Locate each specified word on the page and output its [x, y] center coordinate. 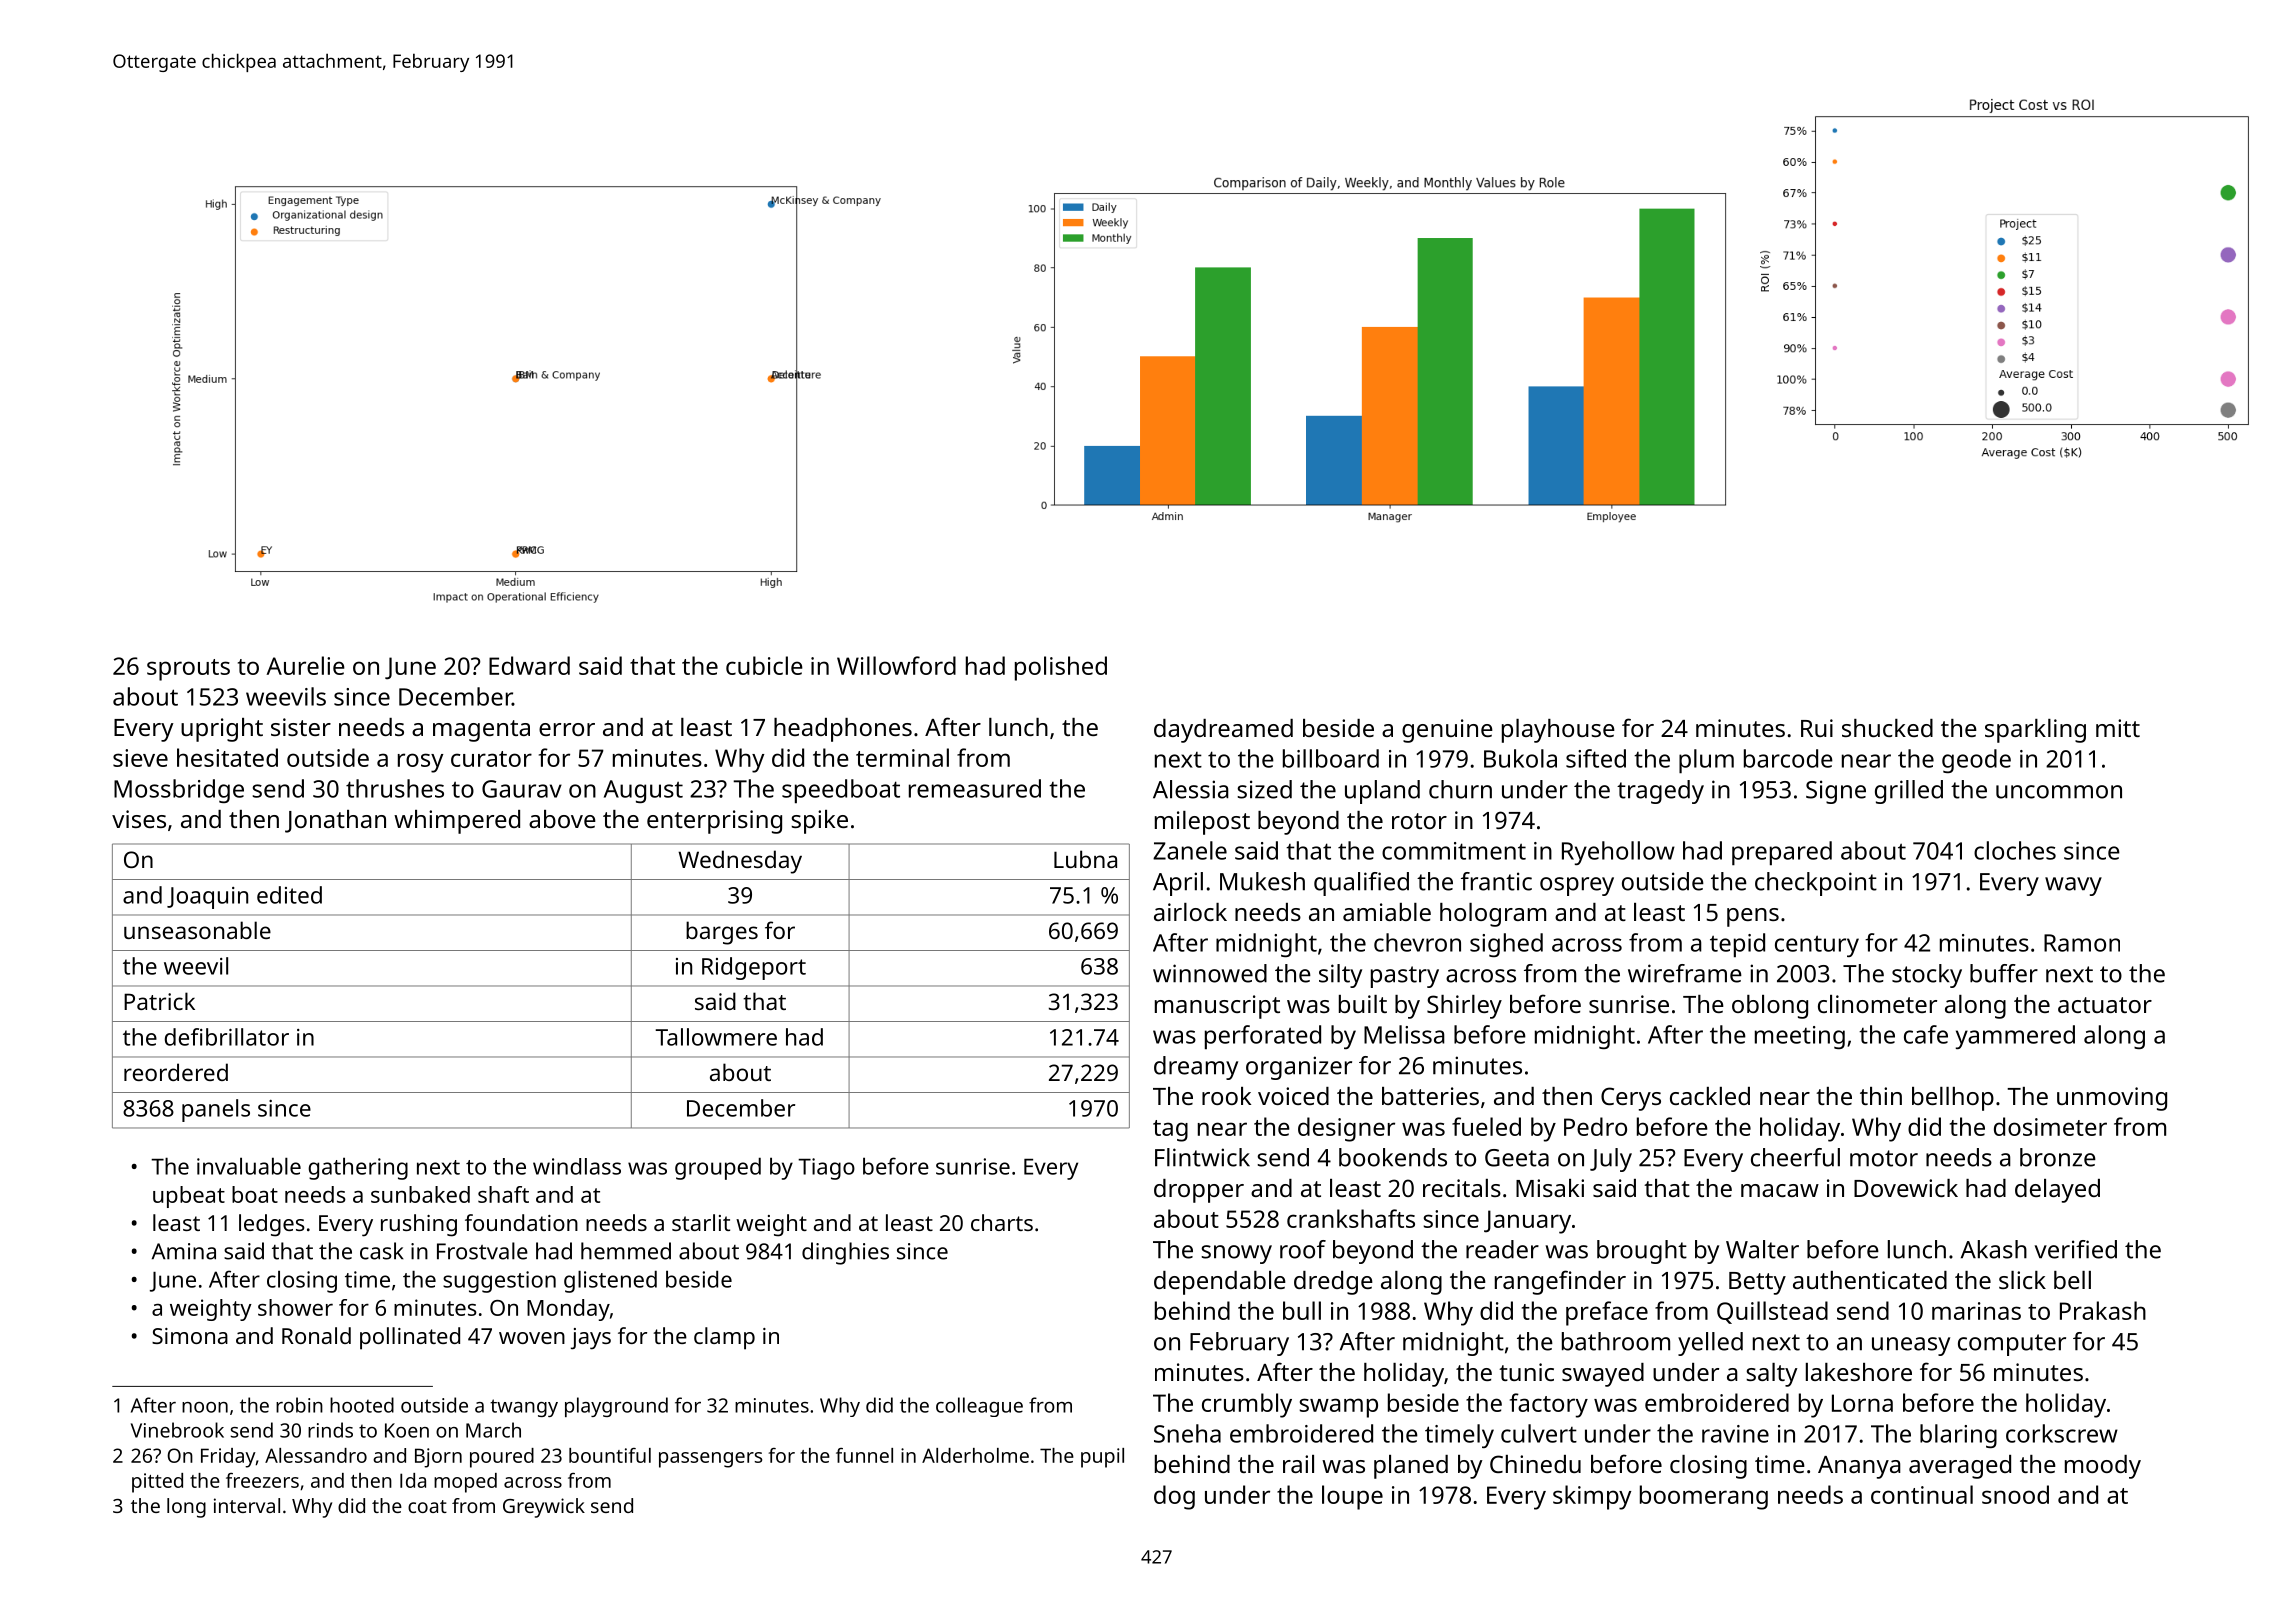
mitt [2118, 728]
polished [1061, 668]
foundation [521, 1222]
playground [616, 1407]
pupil [1102, 1458]
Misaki [1550, 1188]
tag [1170, 1131]
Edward [529, 665]
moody [2103, 1467]
